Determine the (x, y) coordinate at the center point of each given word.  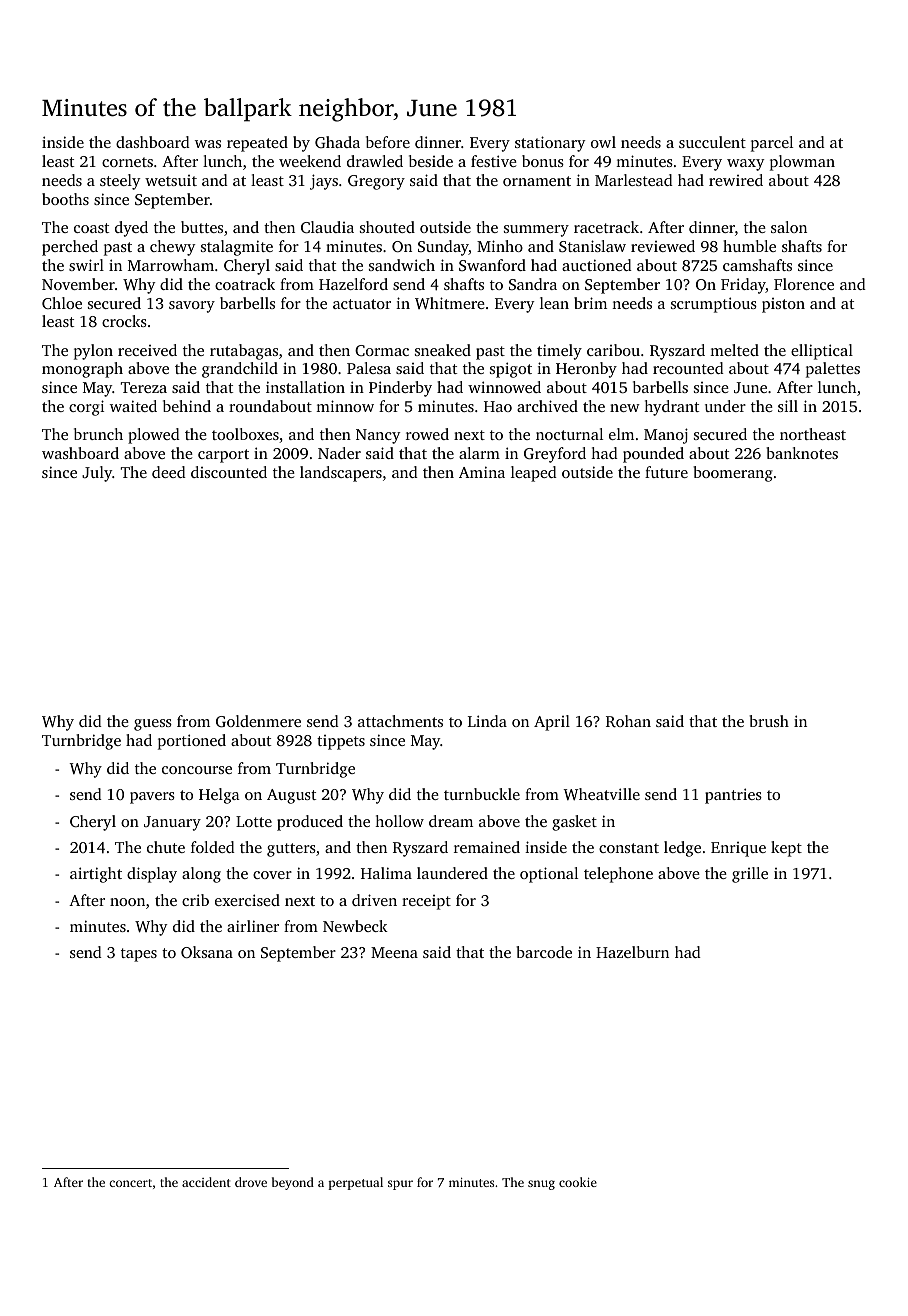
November (78, 284)
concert (130, 1183)
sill (788, 406)
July (97, 474)
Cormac (382, 350)
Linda (487, 721)
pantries (733, 796)
